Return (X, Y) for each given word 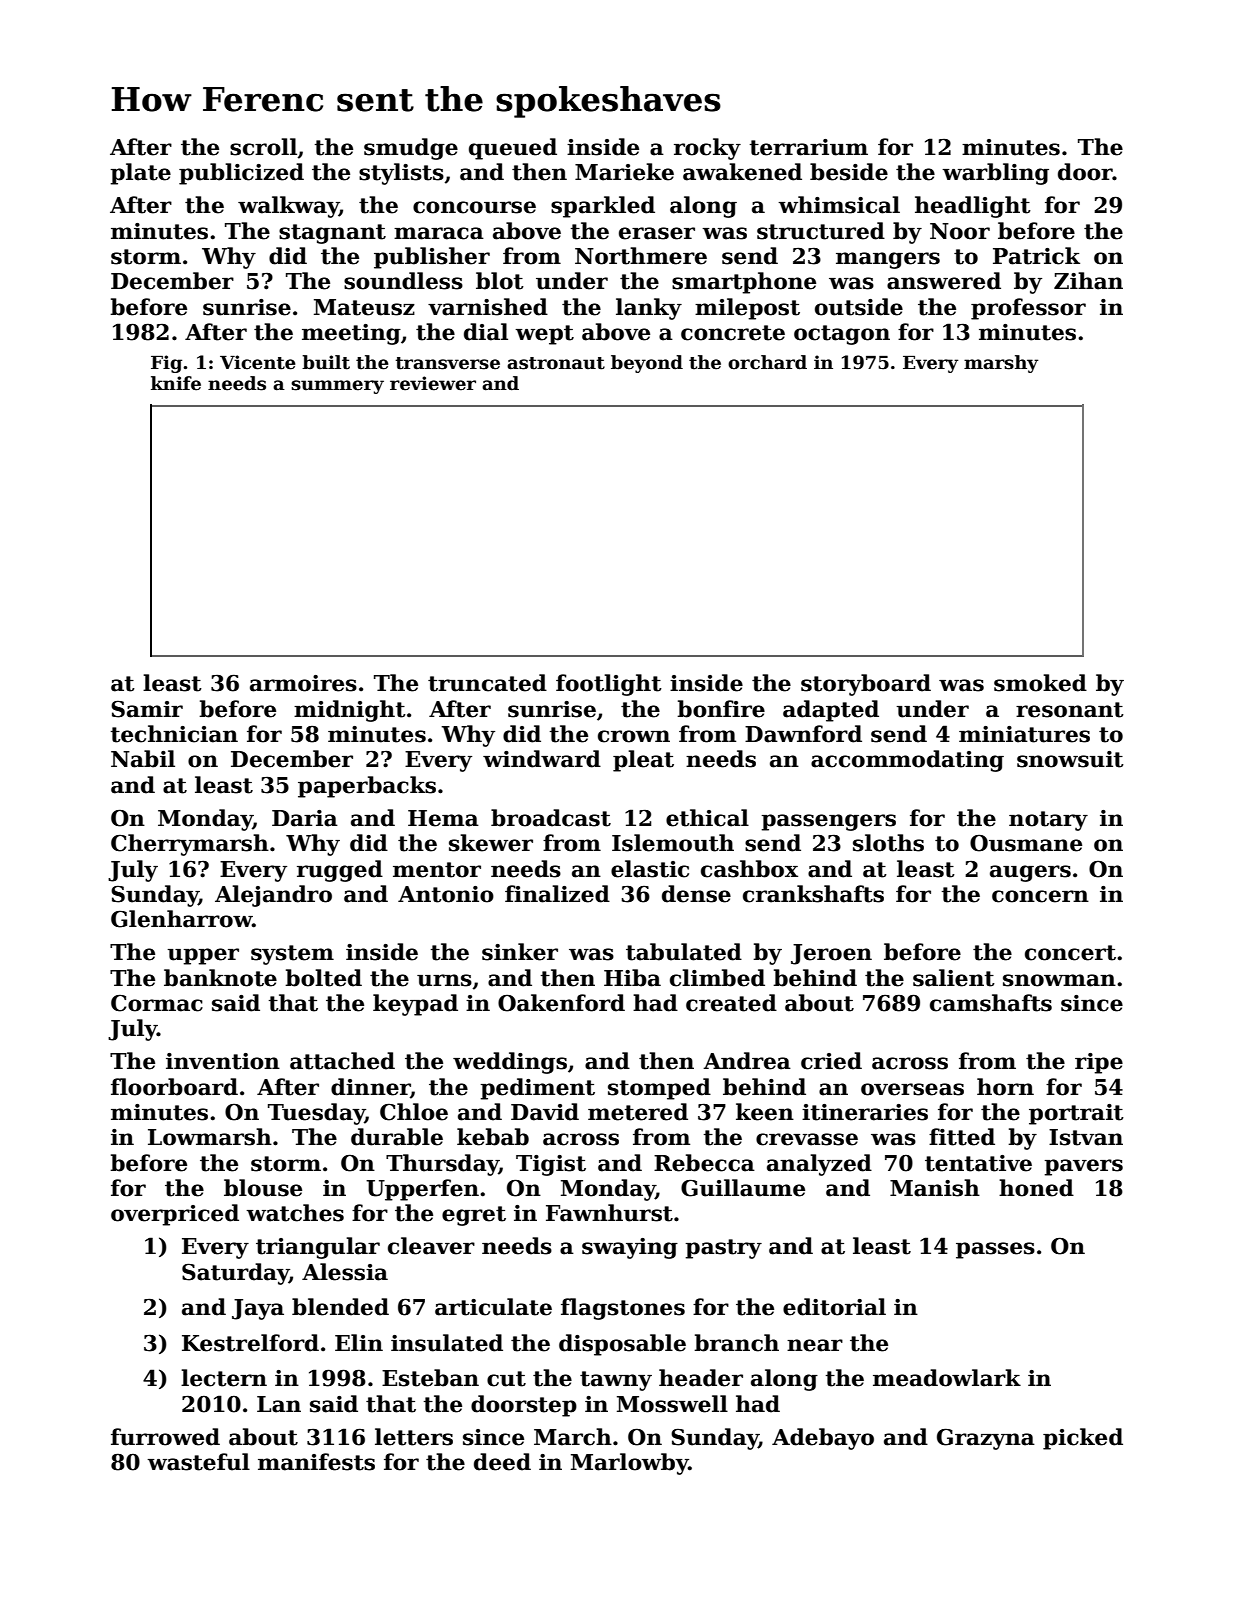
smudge (411, 149)
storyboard (866, 685)
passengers (828, 822)
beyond (647, 364)
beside (849, 172)
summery (337, 387)
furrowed (165, 1437)
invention (223, 1061)
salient (954, 978)
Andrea (747, 1061)
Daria (305, 818)
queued (513, 149)
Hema (443, 818)
